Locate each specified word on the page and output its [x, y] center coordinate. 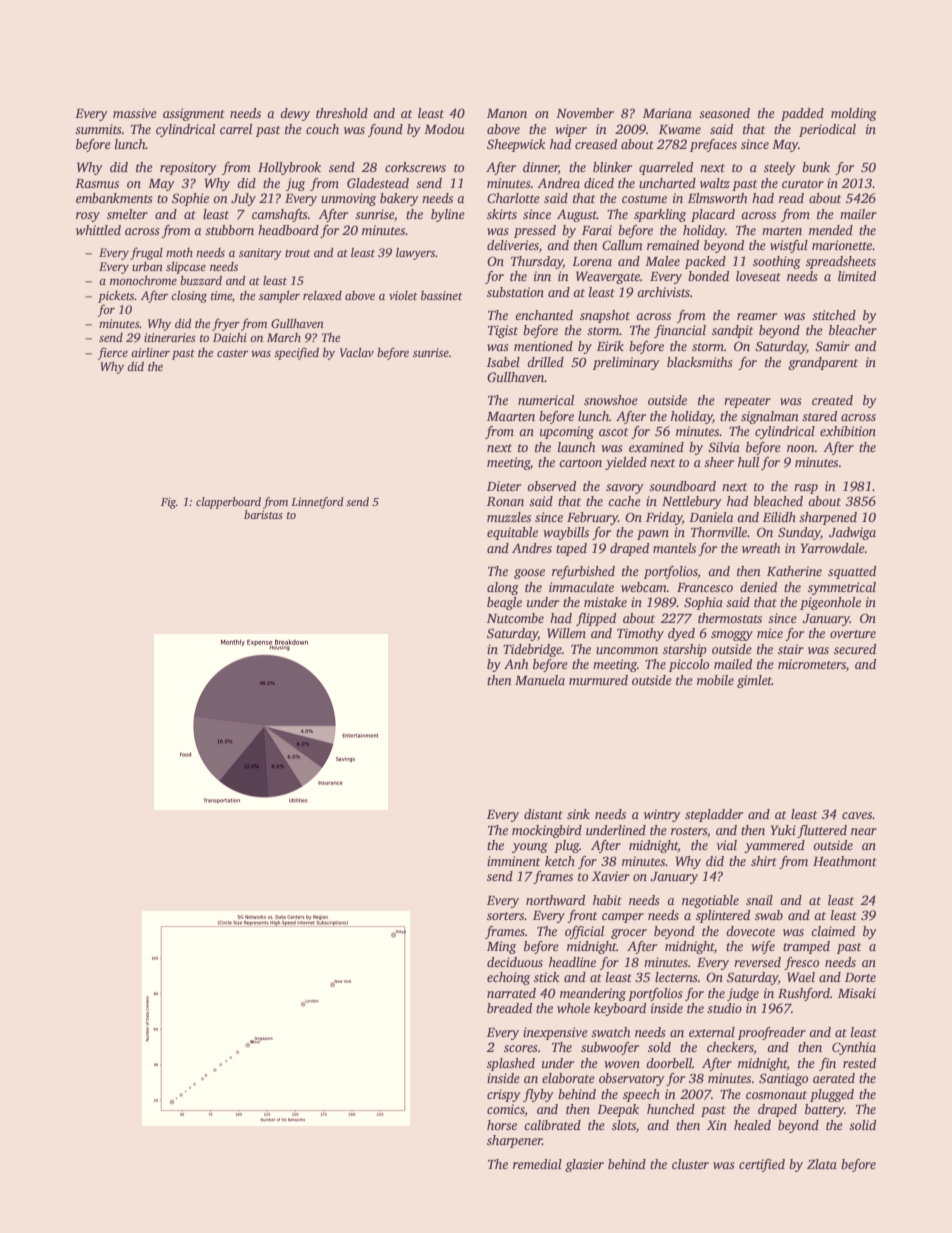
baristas [263, 514]
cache [624, 501]
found [385, 130]
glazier [584, 1165]
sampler [279, 297]
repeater [747, 402]
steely [780, 168]
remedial [537, 1164]
